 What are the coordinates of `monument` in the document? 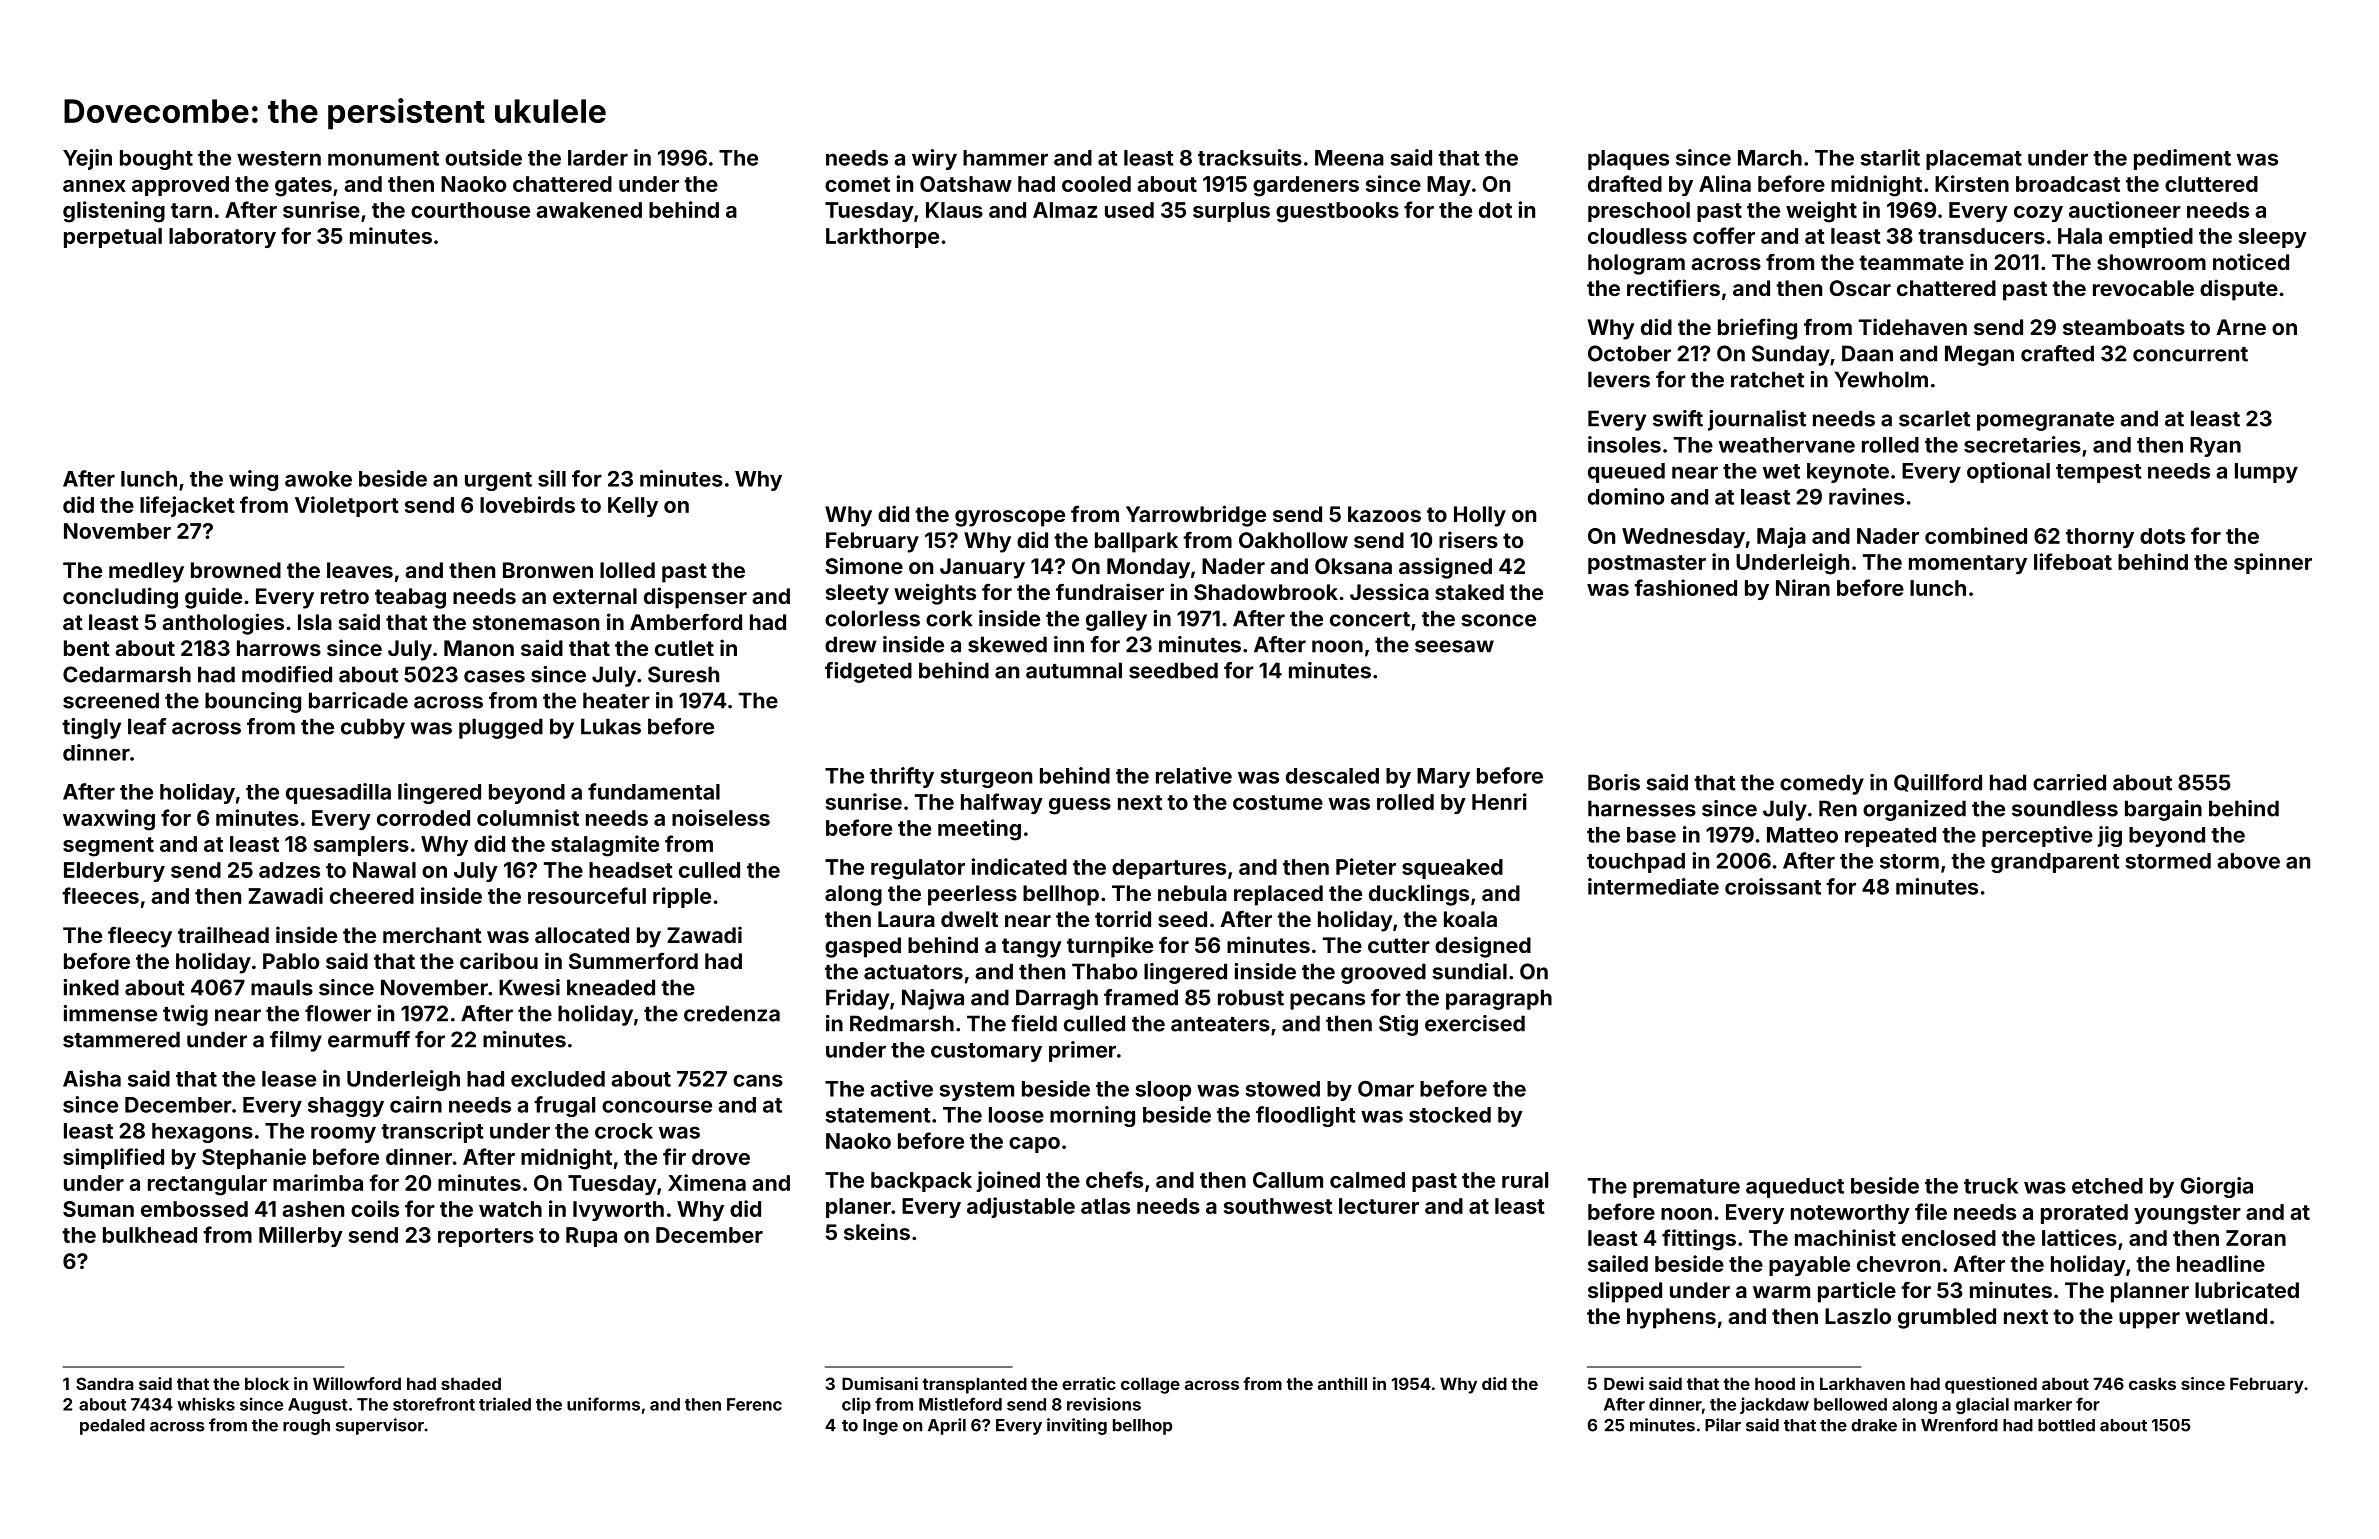 It's located at (383, 158).
